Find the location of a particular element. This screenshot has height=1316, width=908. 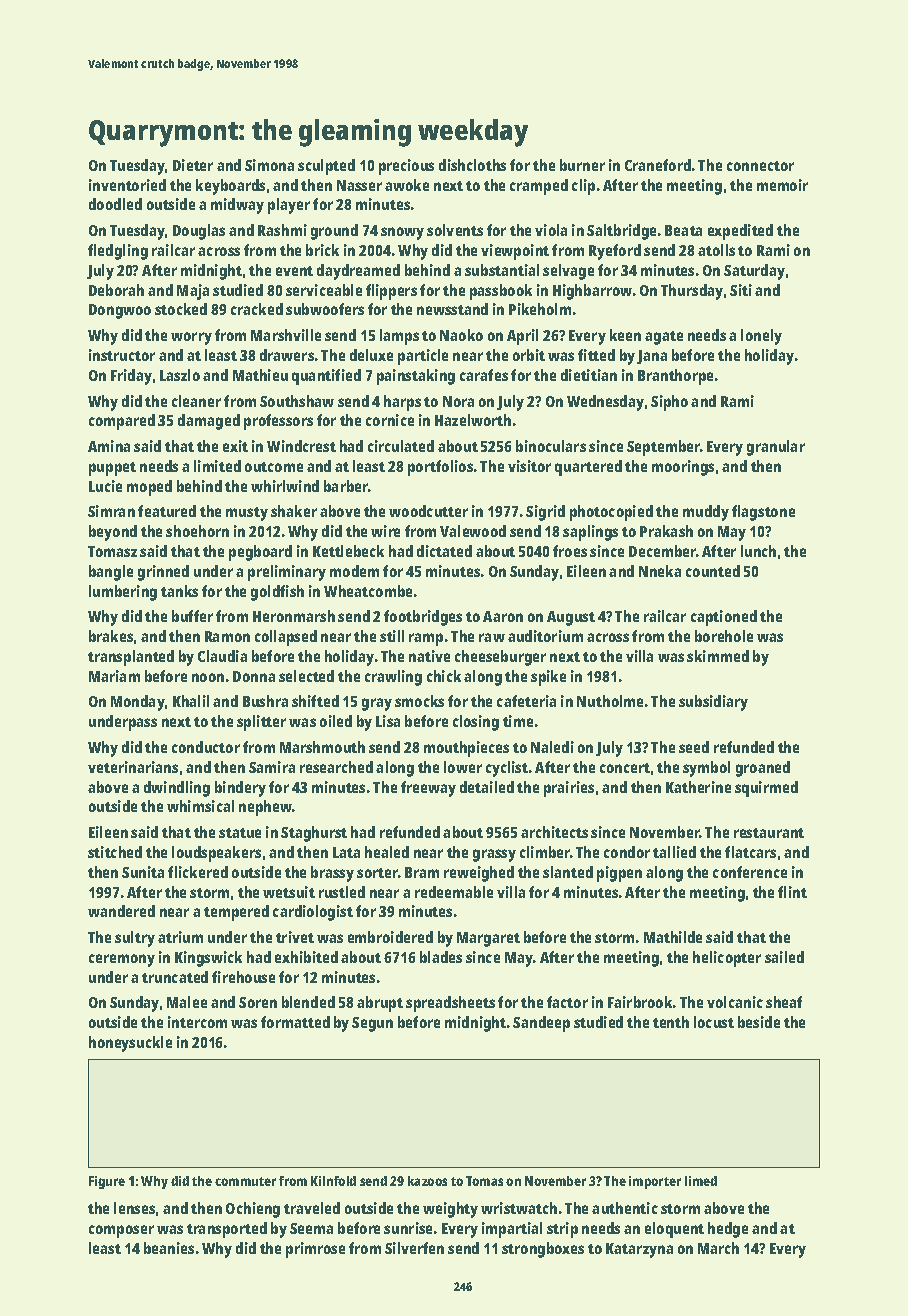

Kingswick is located at coordinates (208, 959).
